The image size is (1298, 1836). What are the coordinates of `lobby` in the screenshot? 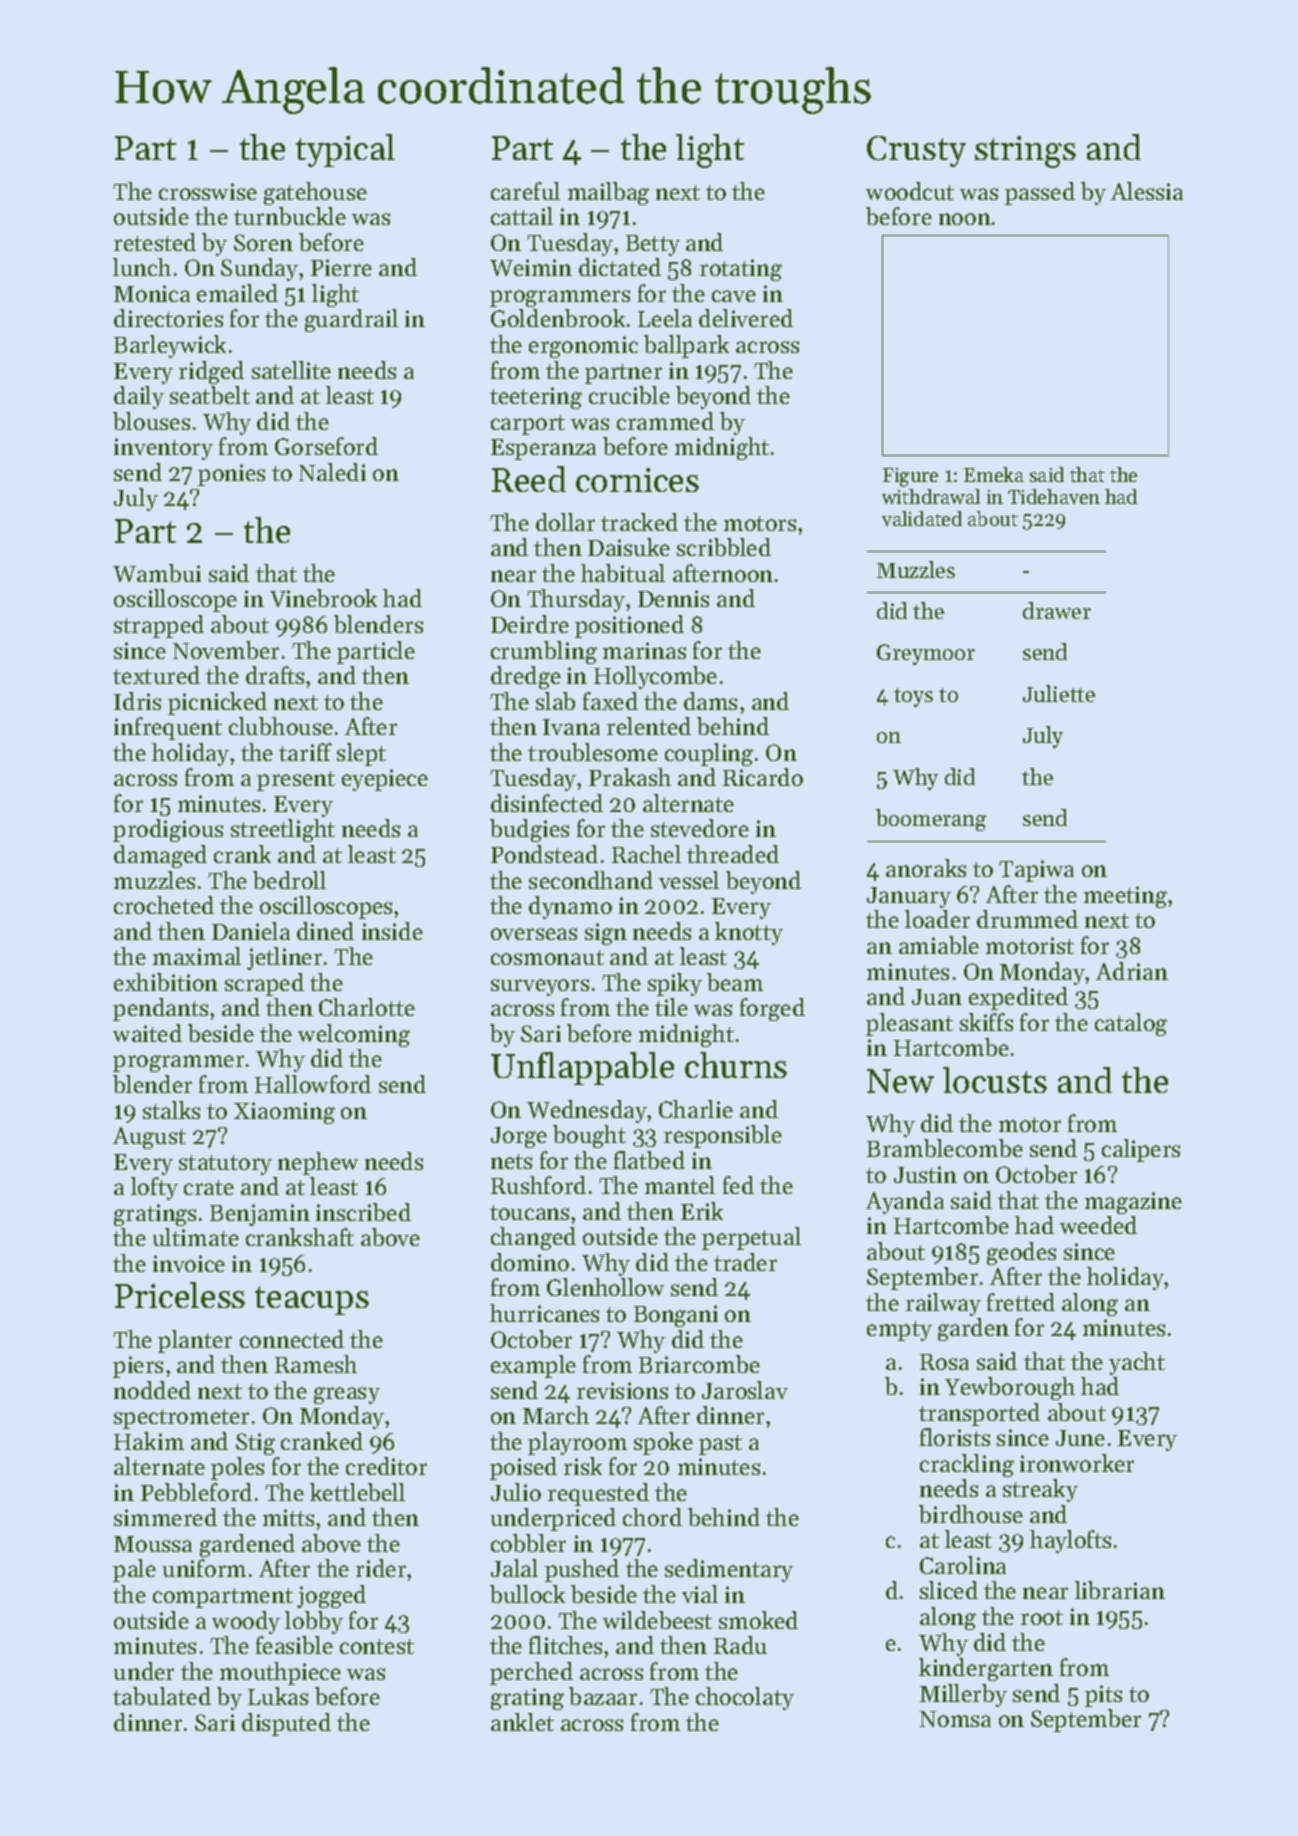 It's located at (314, 1622).
